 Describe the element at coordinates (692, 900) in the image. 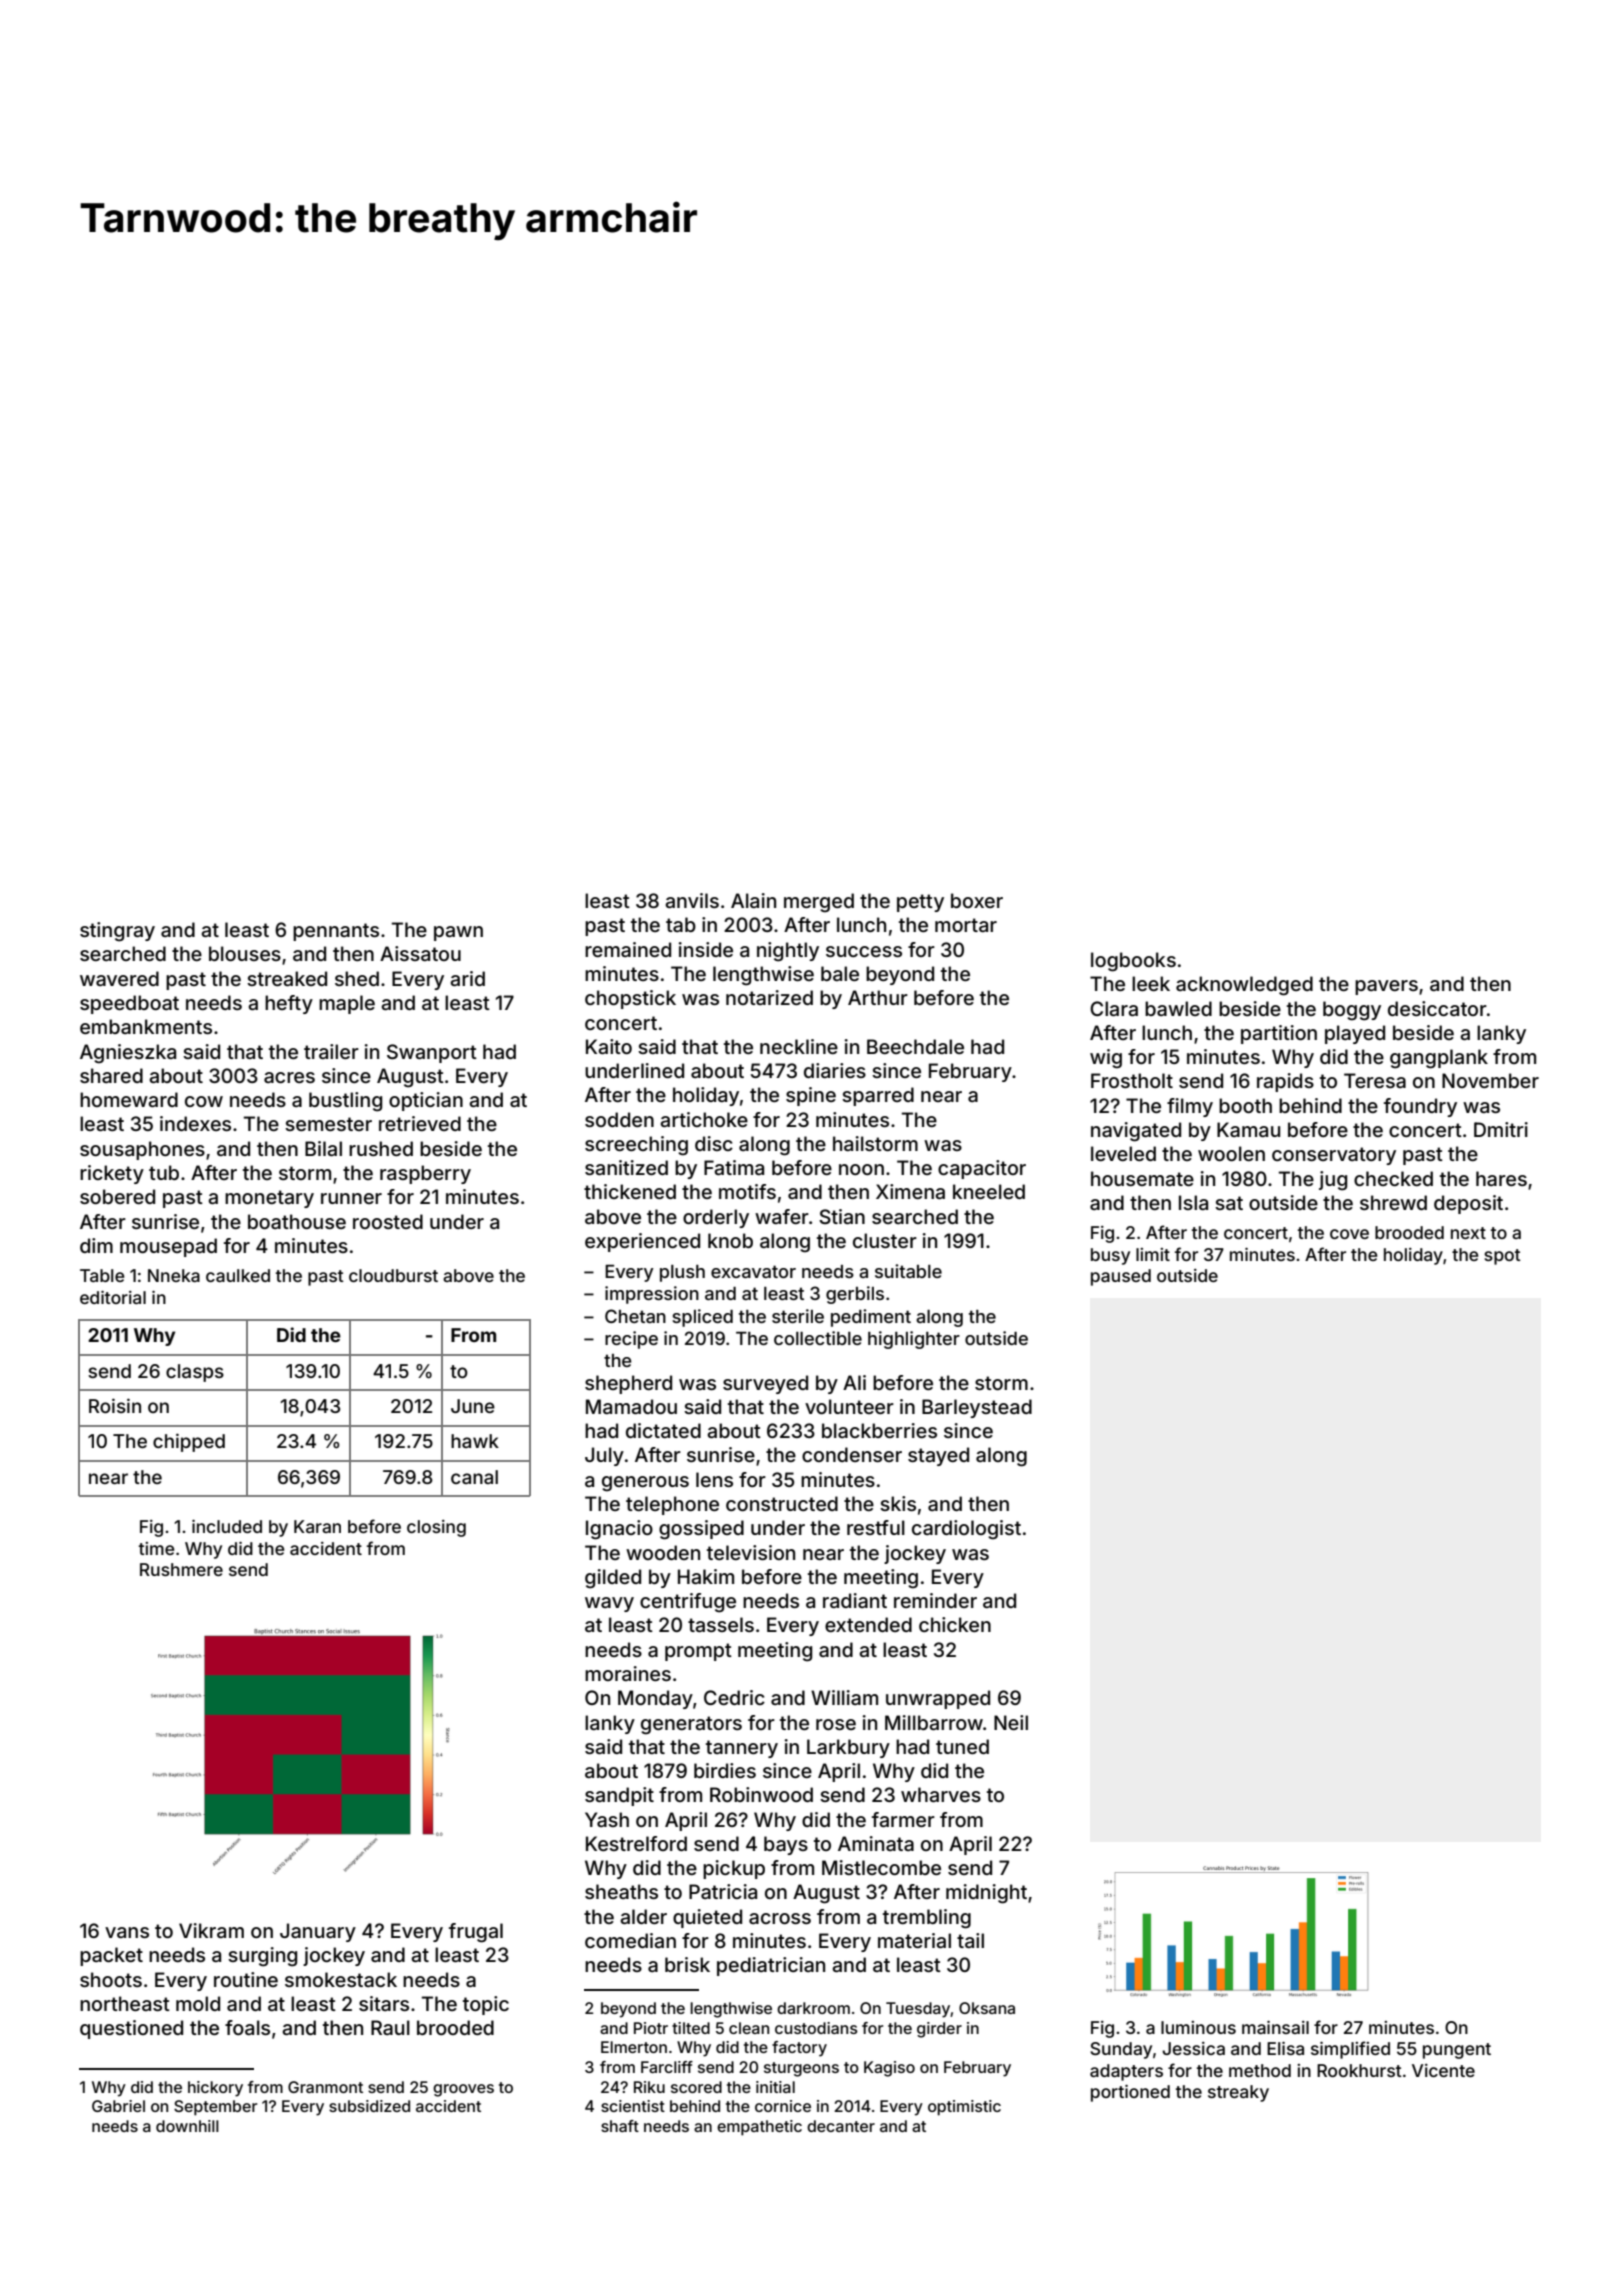

I see `anvils` at that location.
